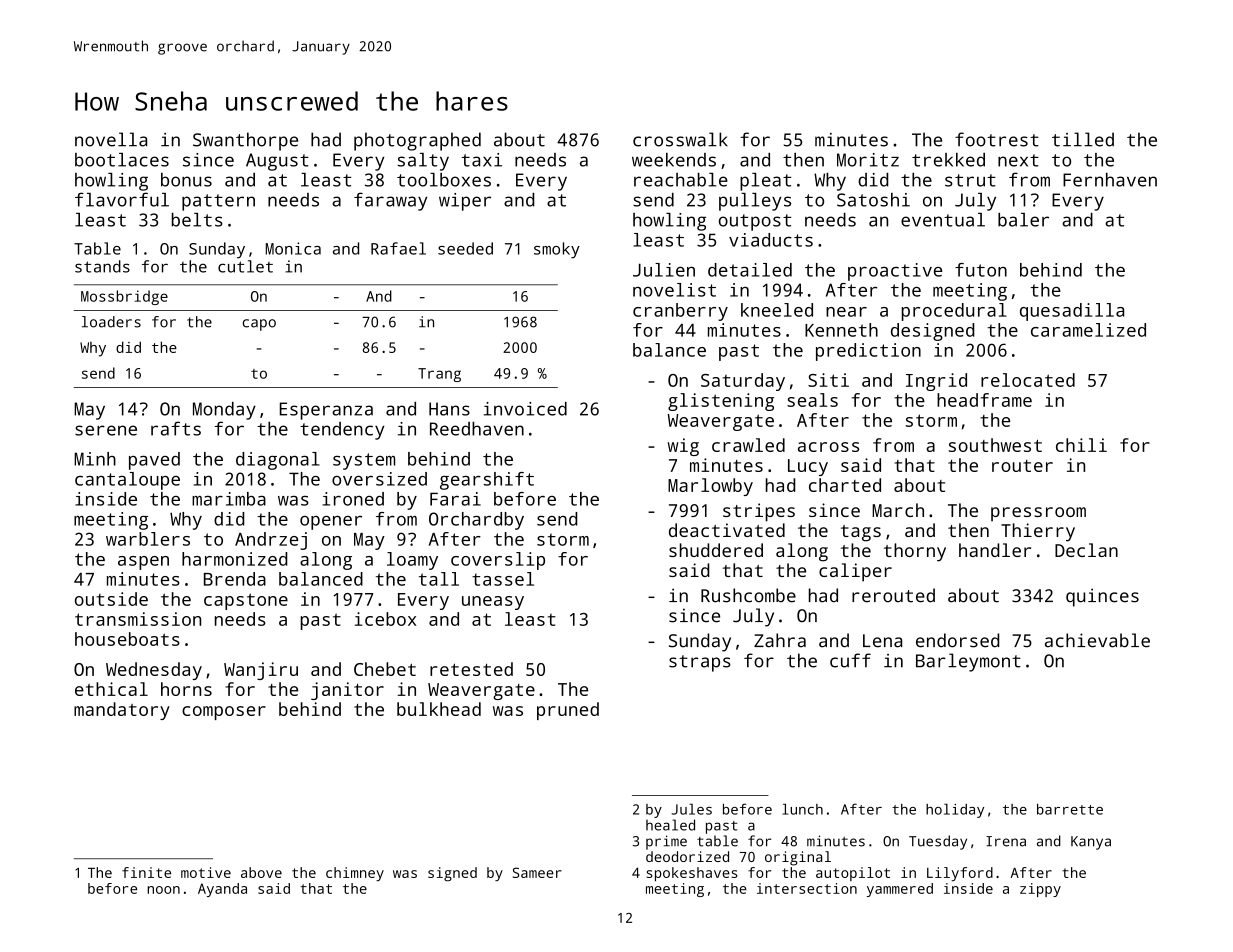  I want to click on finite, so click(146, 872).
